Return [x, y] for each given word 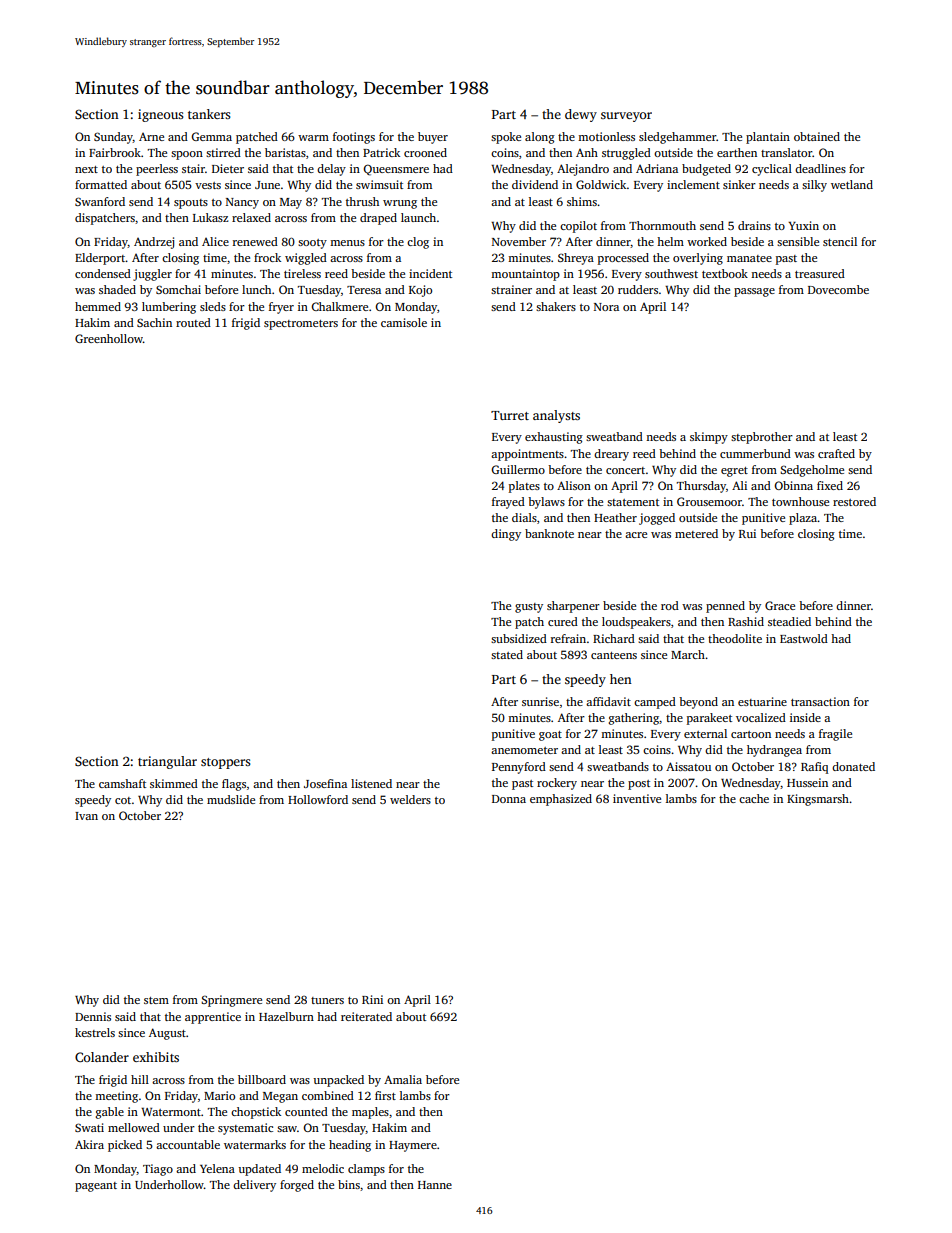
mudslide [231, 799]
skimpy [709, 438]
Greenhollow [109, 338]
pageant [96, 1187]
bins [349, 1184]
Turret [510, 415]
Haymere [413, 1146]
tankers [209, 114]
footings [354, 138]
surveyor [626, 117]
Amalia [403, 1079]
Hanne [435, 1185]
